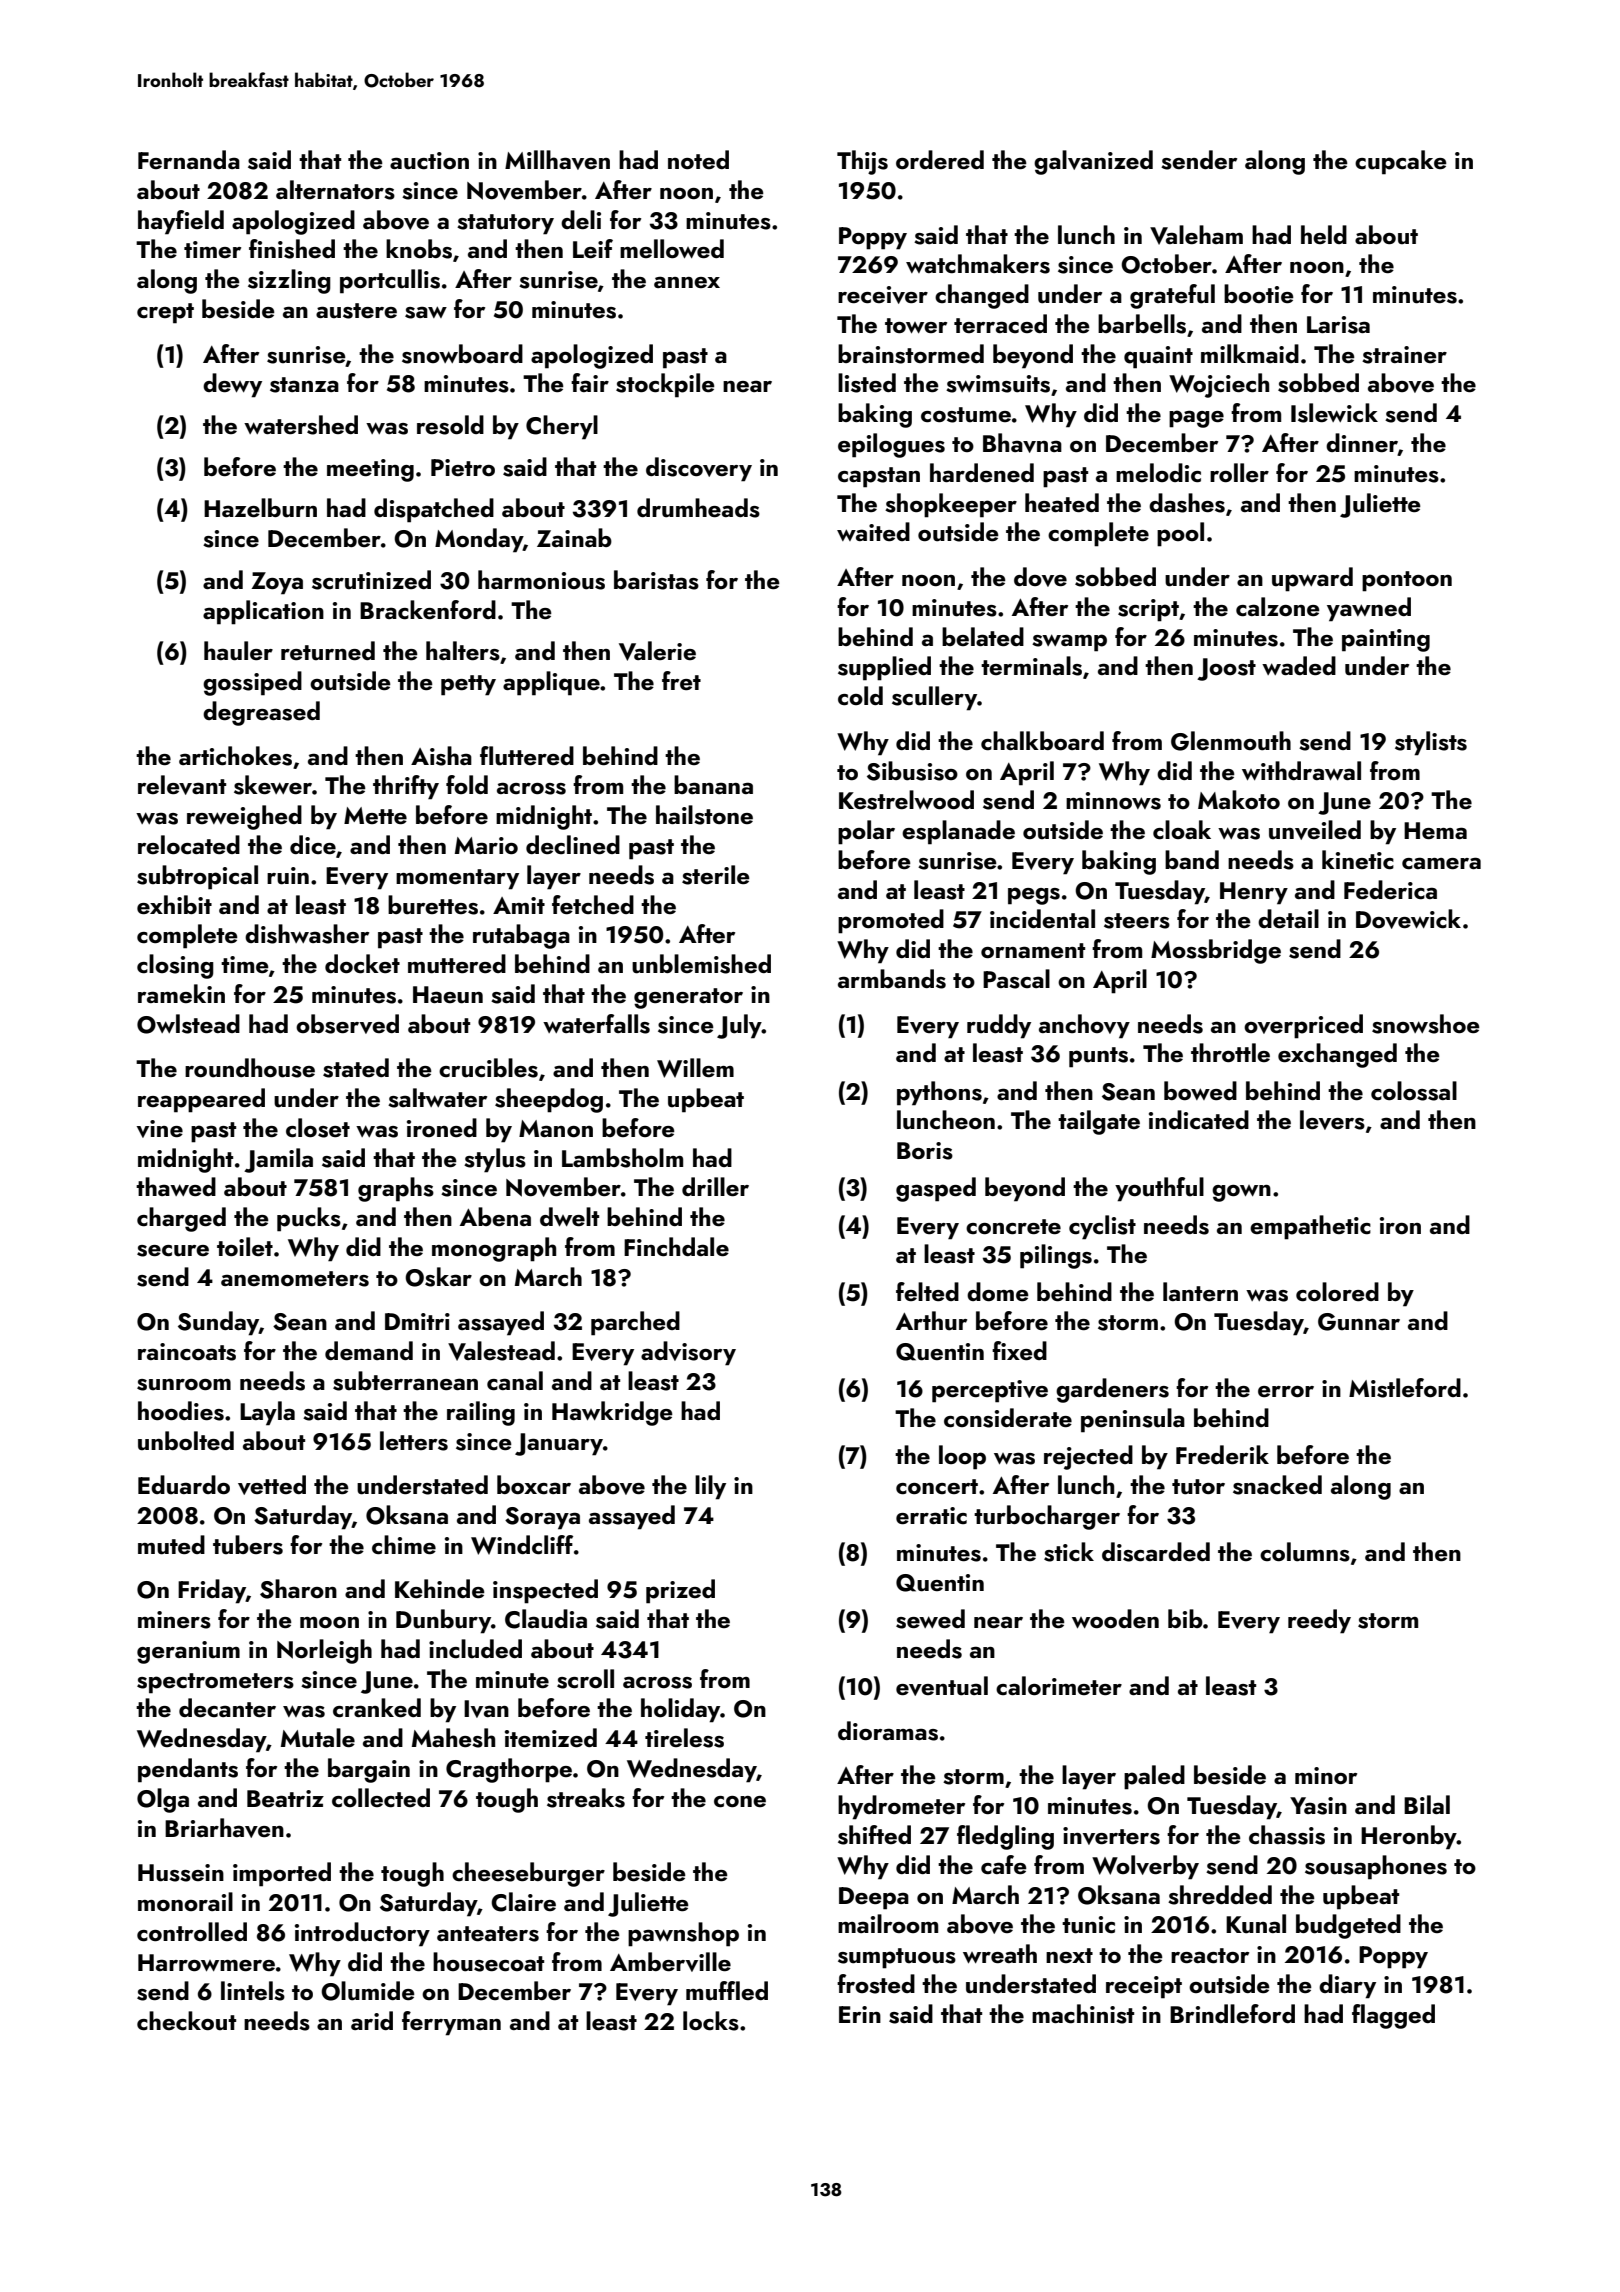 This image has height=2292, width=1620. I want to click on cloak, so click(1182, 829).
